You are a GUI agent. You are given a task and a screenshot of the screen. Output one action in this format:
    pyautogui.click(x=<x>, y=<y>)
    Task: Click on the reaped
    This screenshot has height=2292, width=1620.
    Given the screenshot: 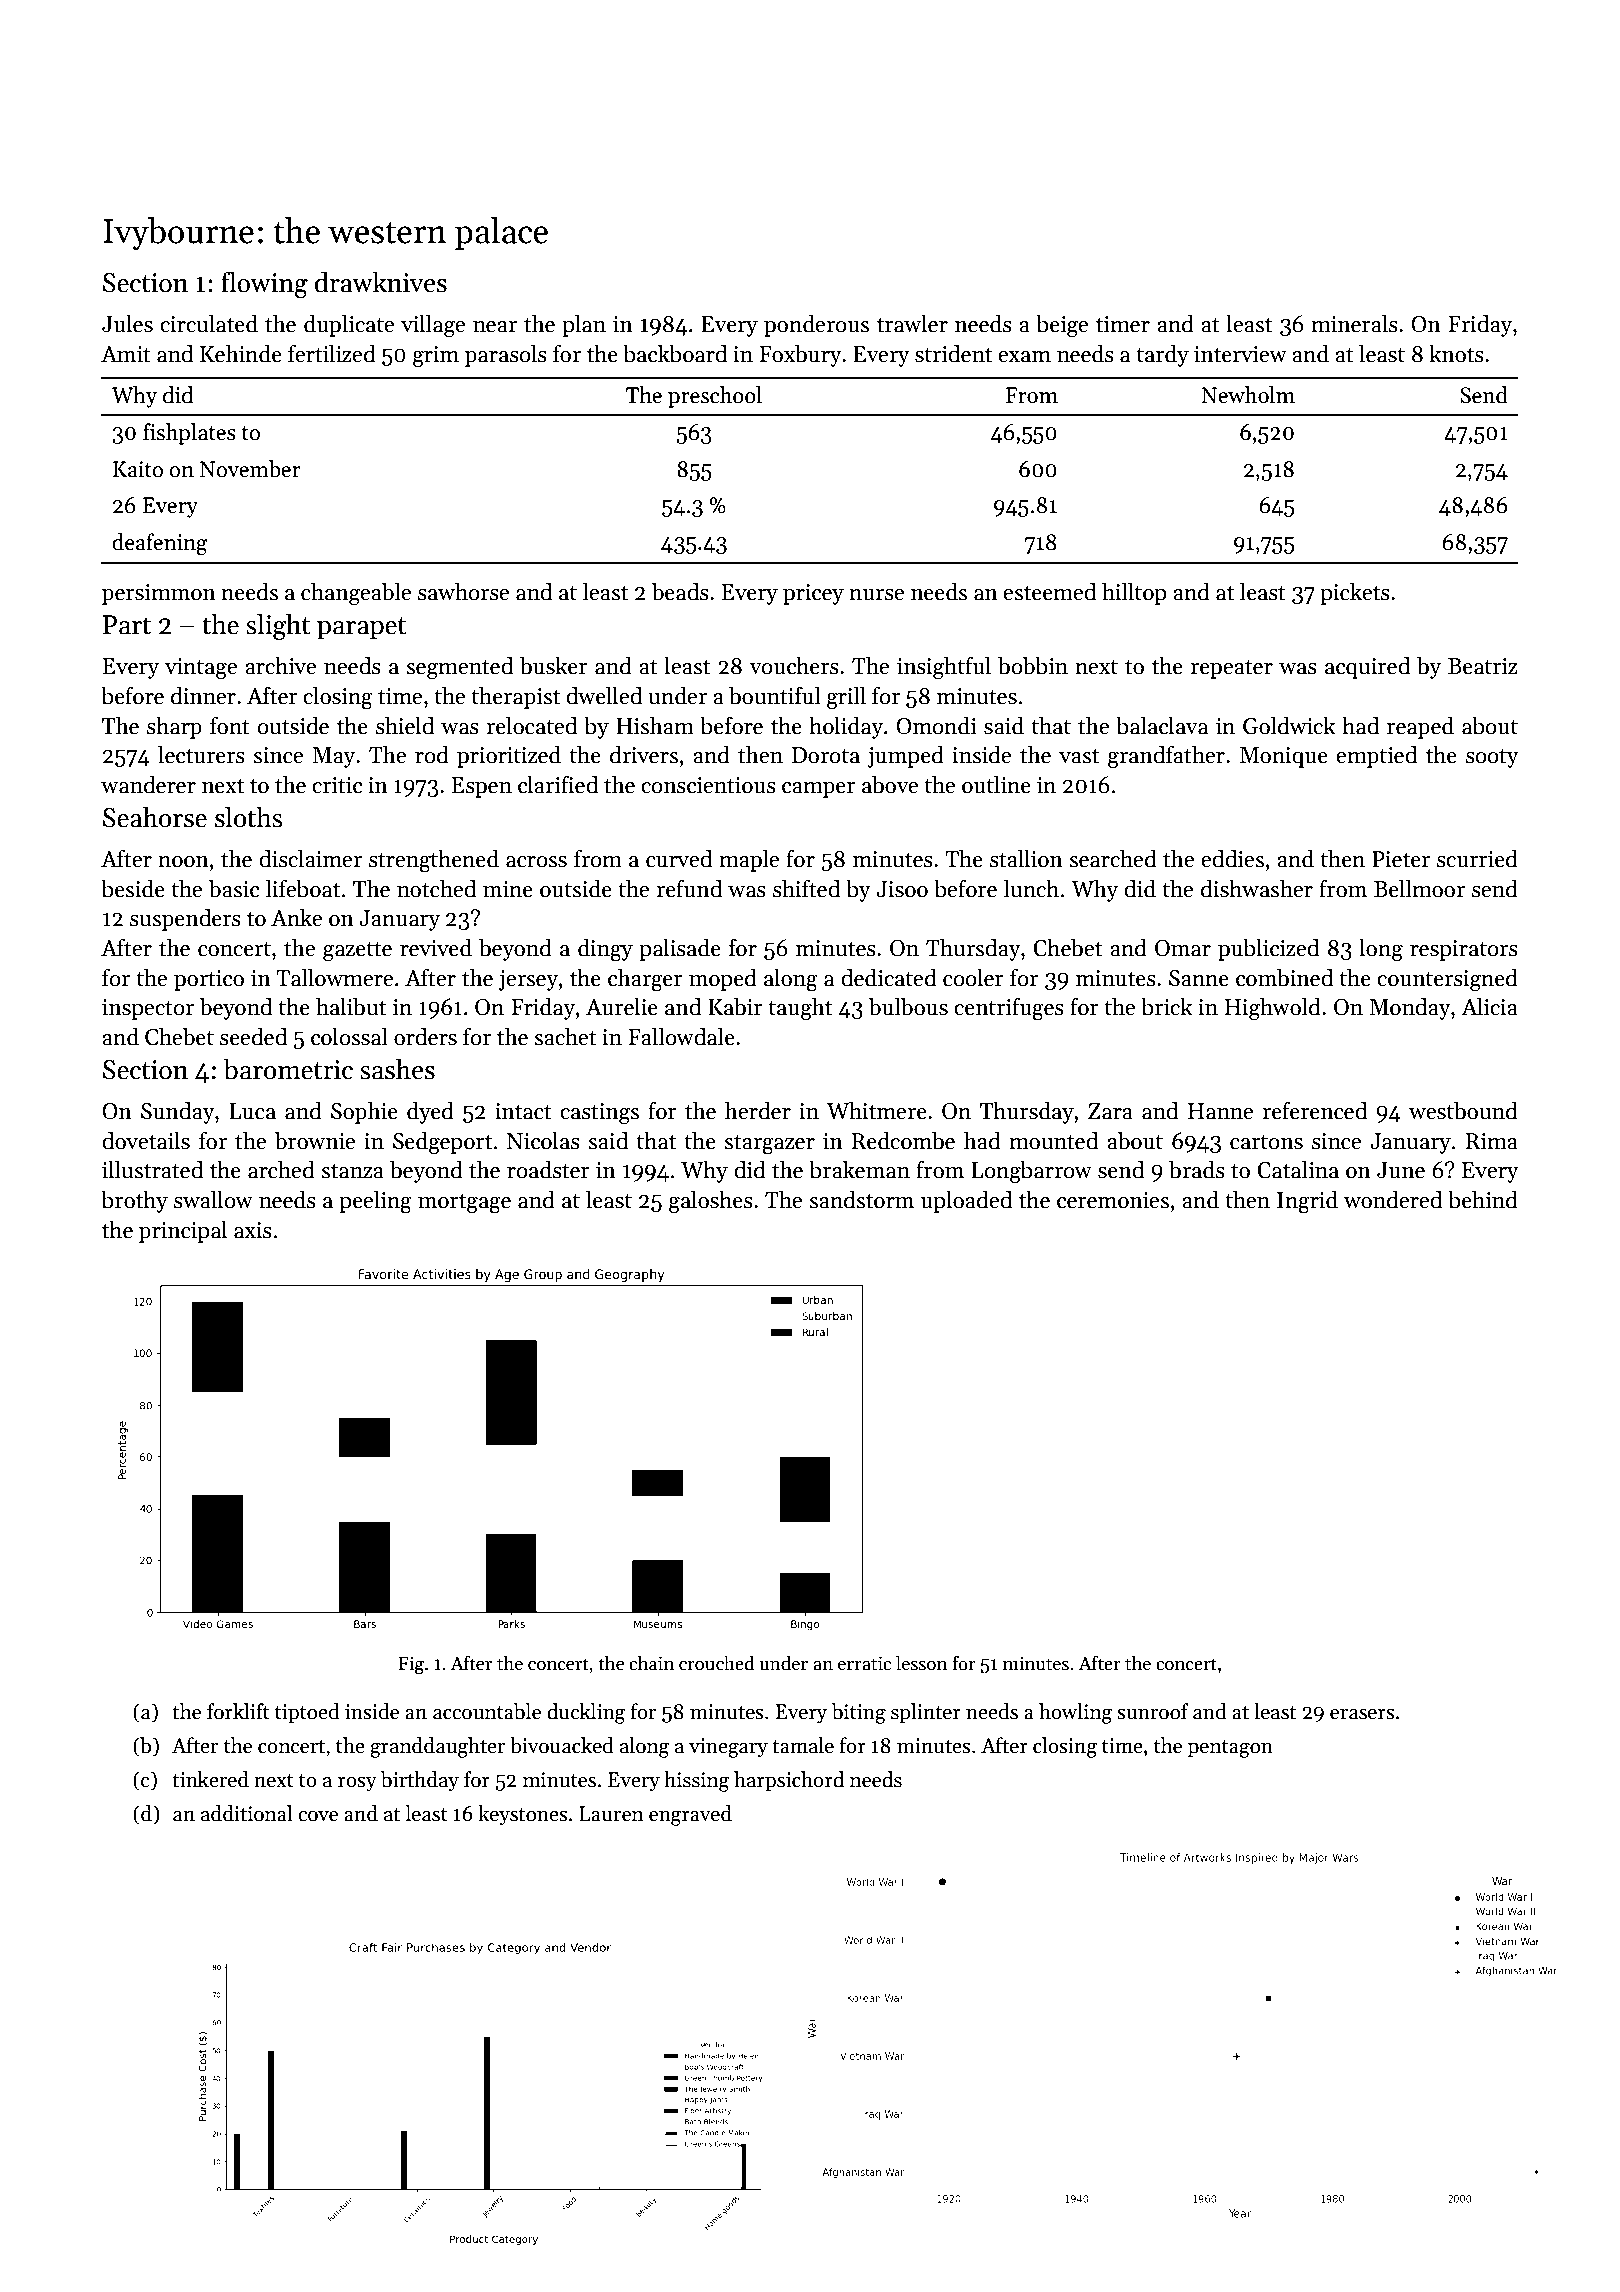 What is the action you would take?
    pyautogui.click(x=1420, y=728)
